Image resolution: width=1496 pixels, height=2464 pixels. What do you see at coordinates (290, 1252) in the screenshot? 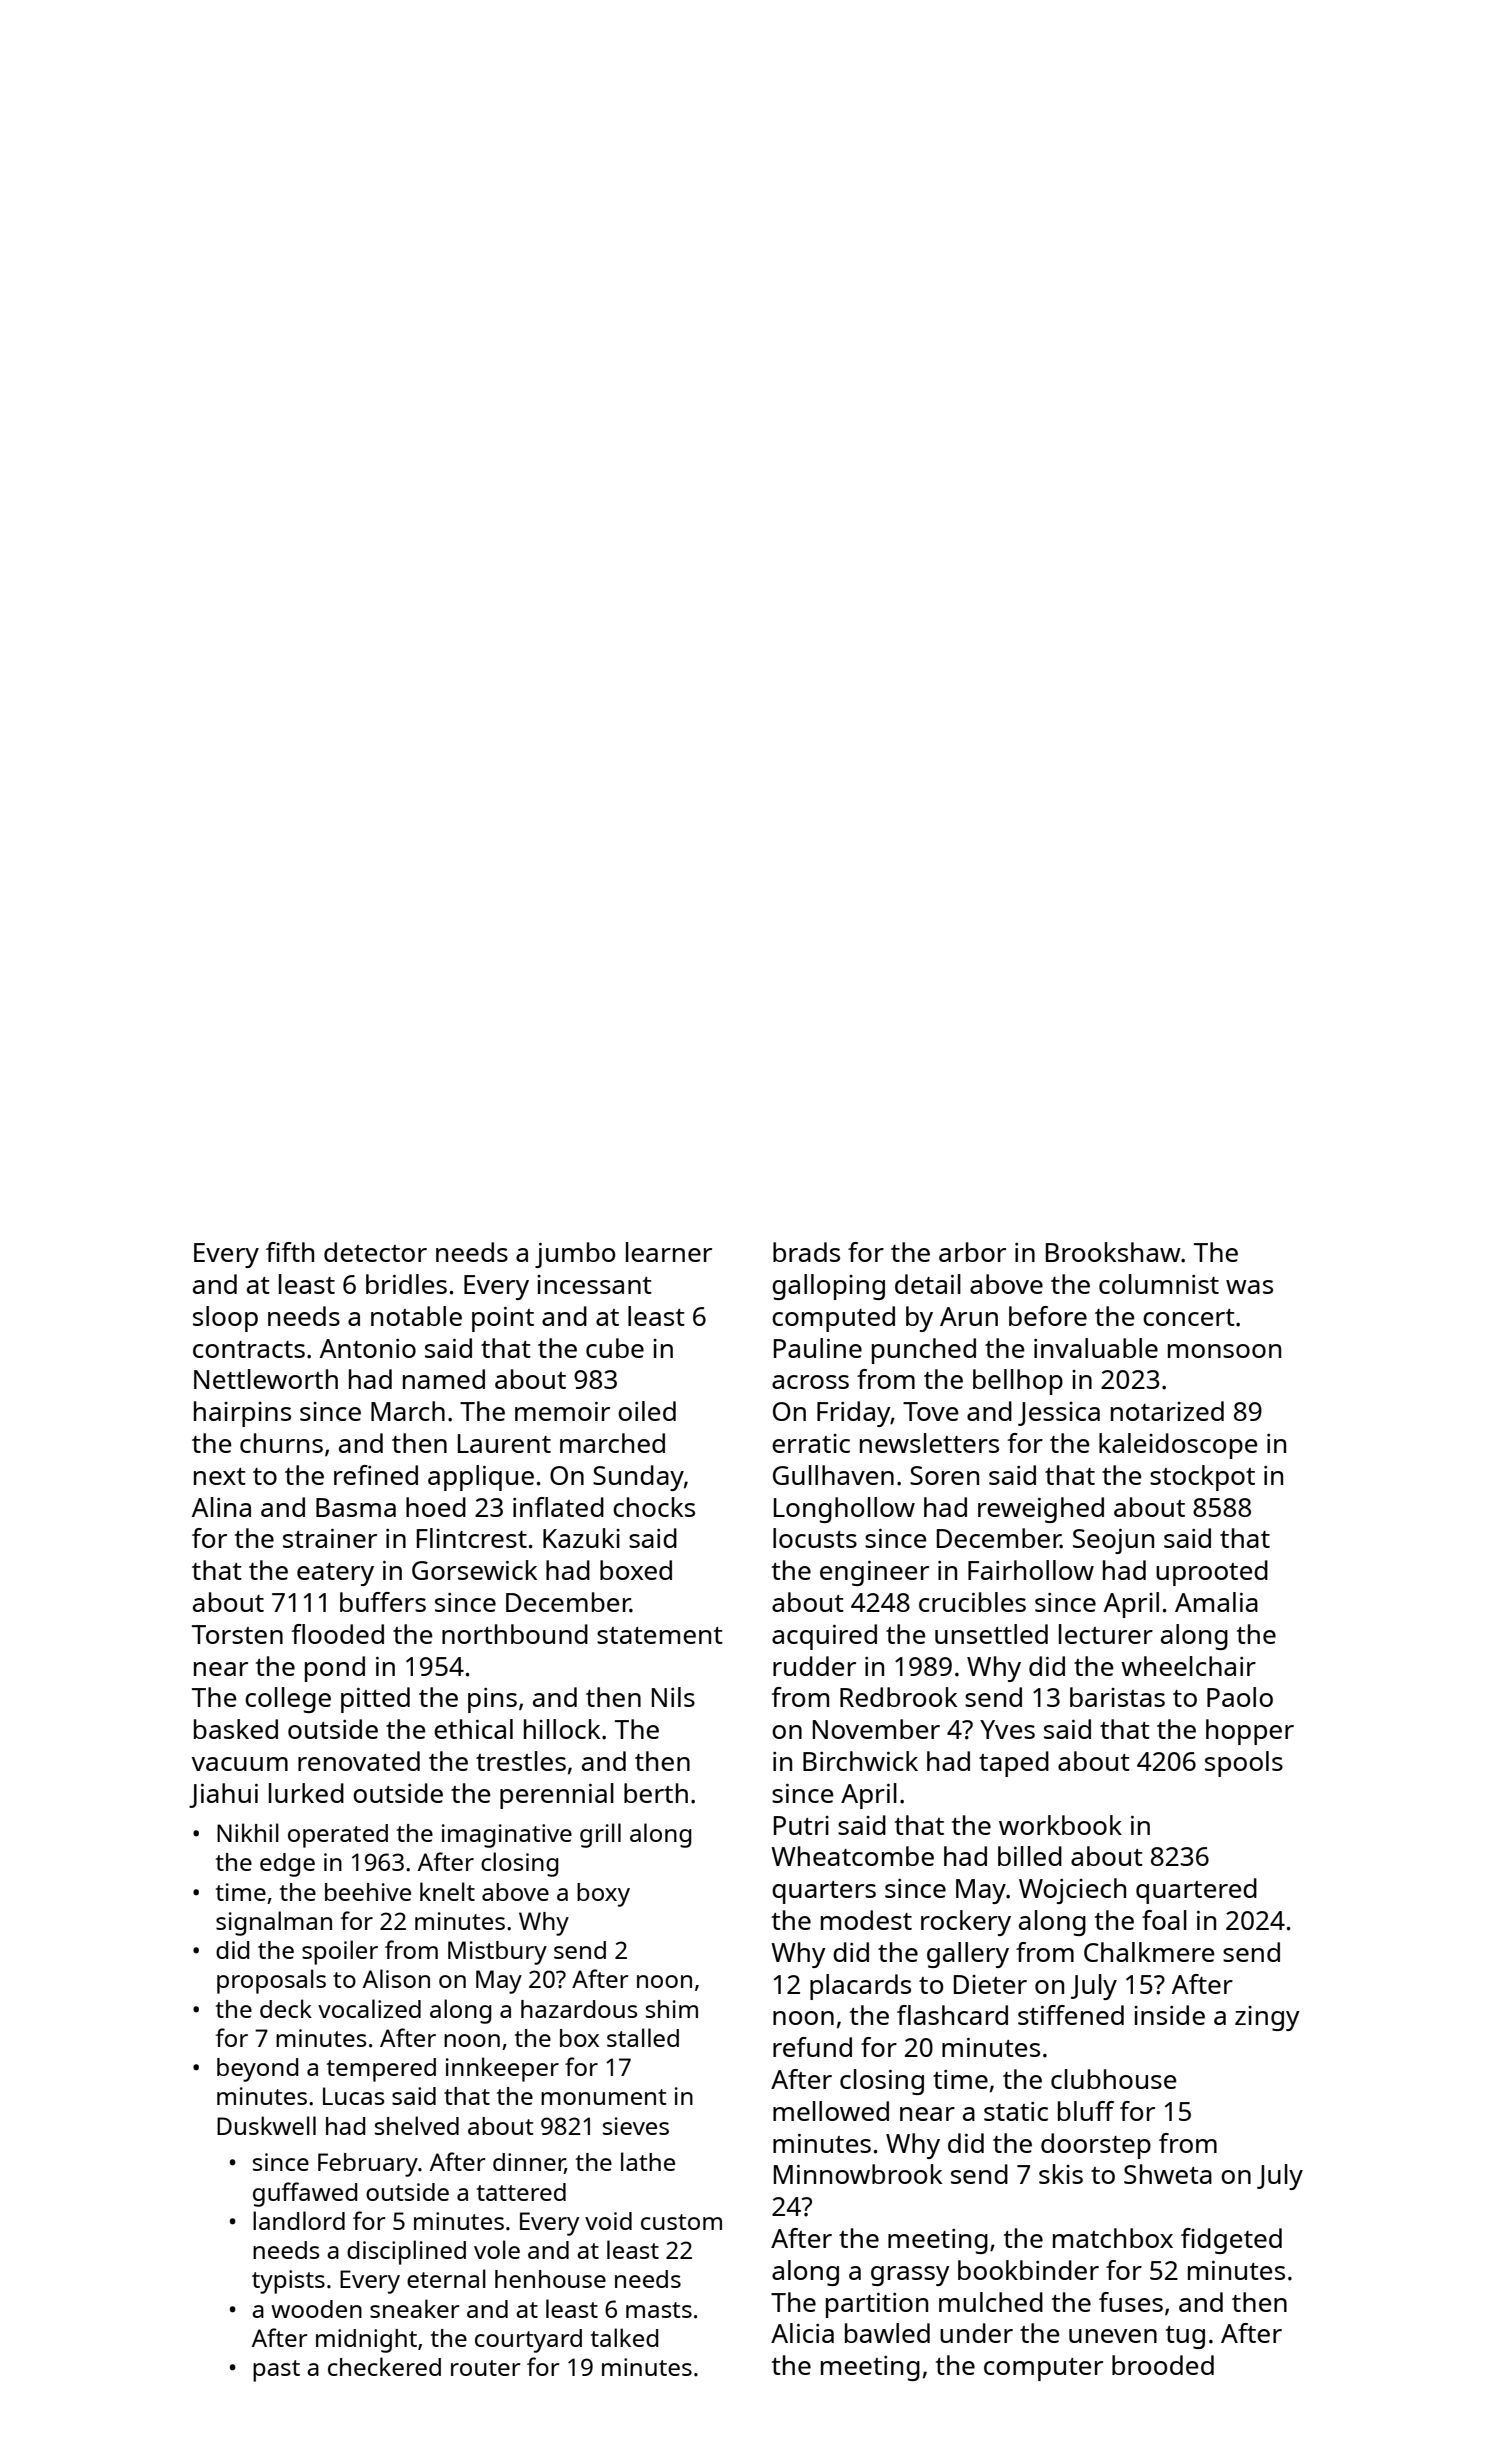
I see `fifth` at bounding box center [290, 1252].
